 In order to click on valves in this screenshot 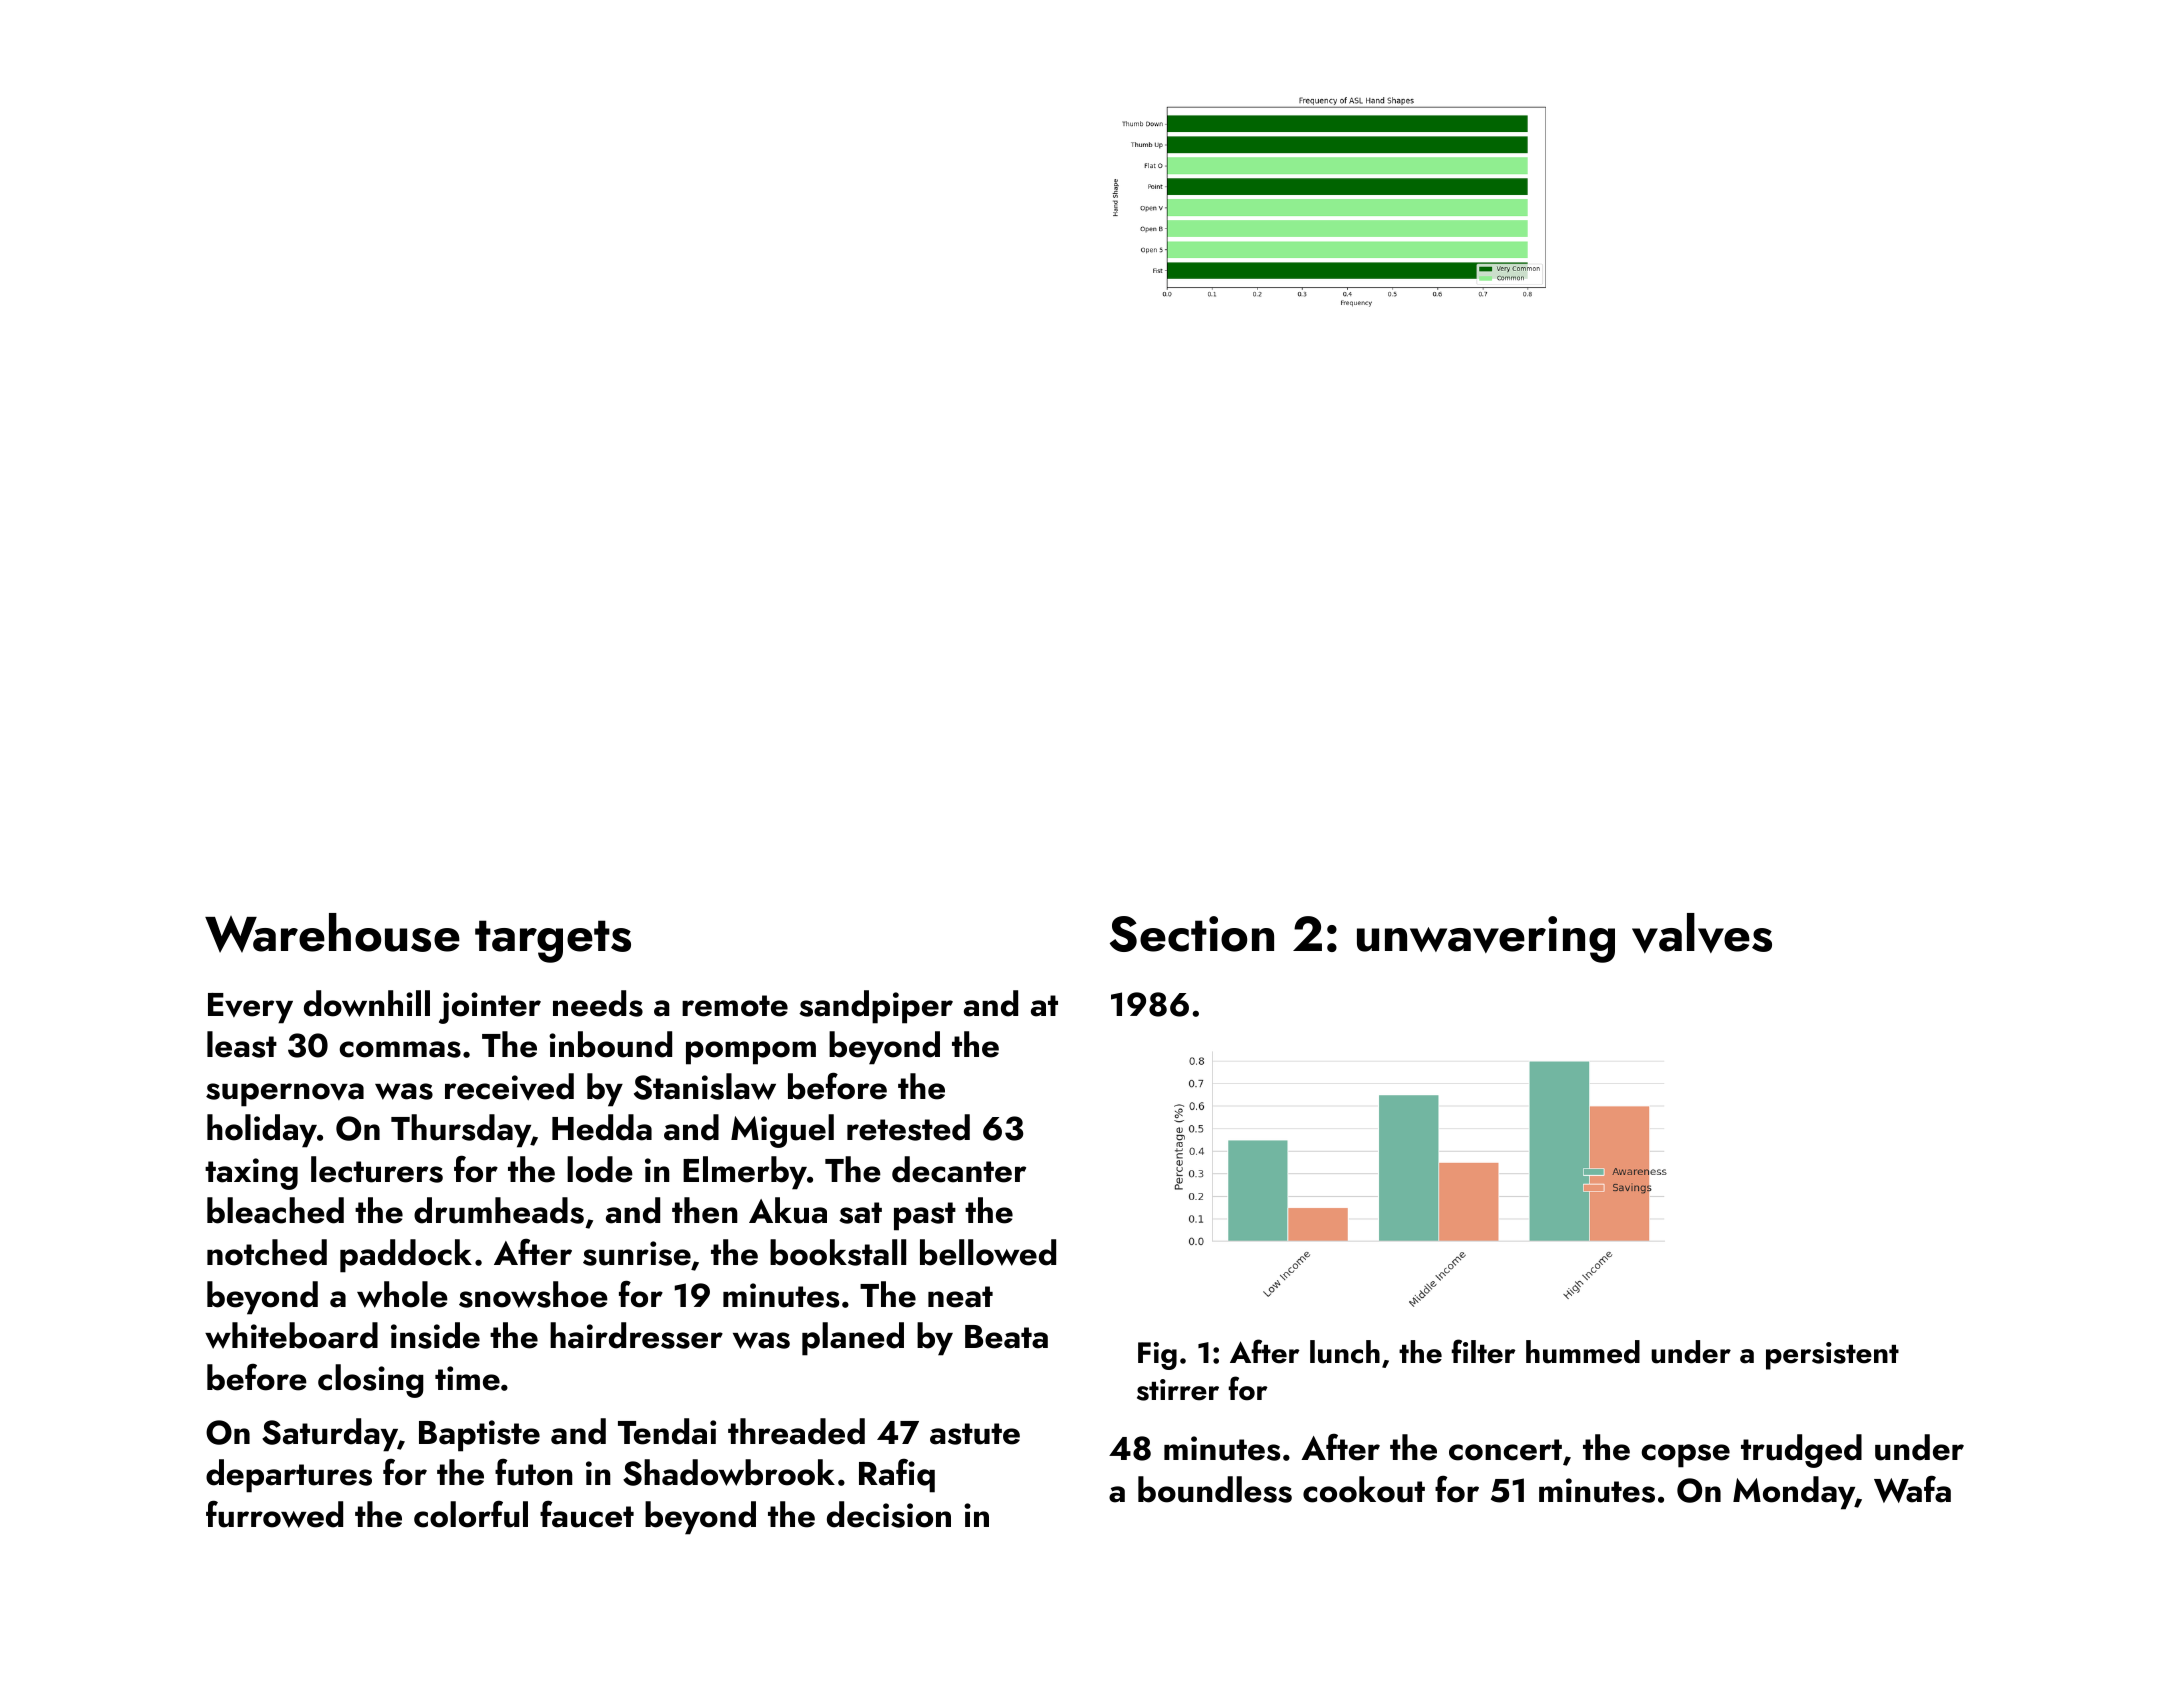, I will do `click(1702, 933)`.
